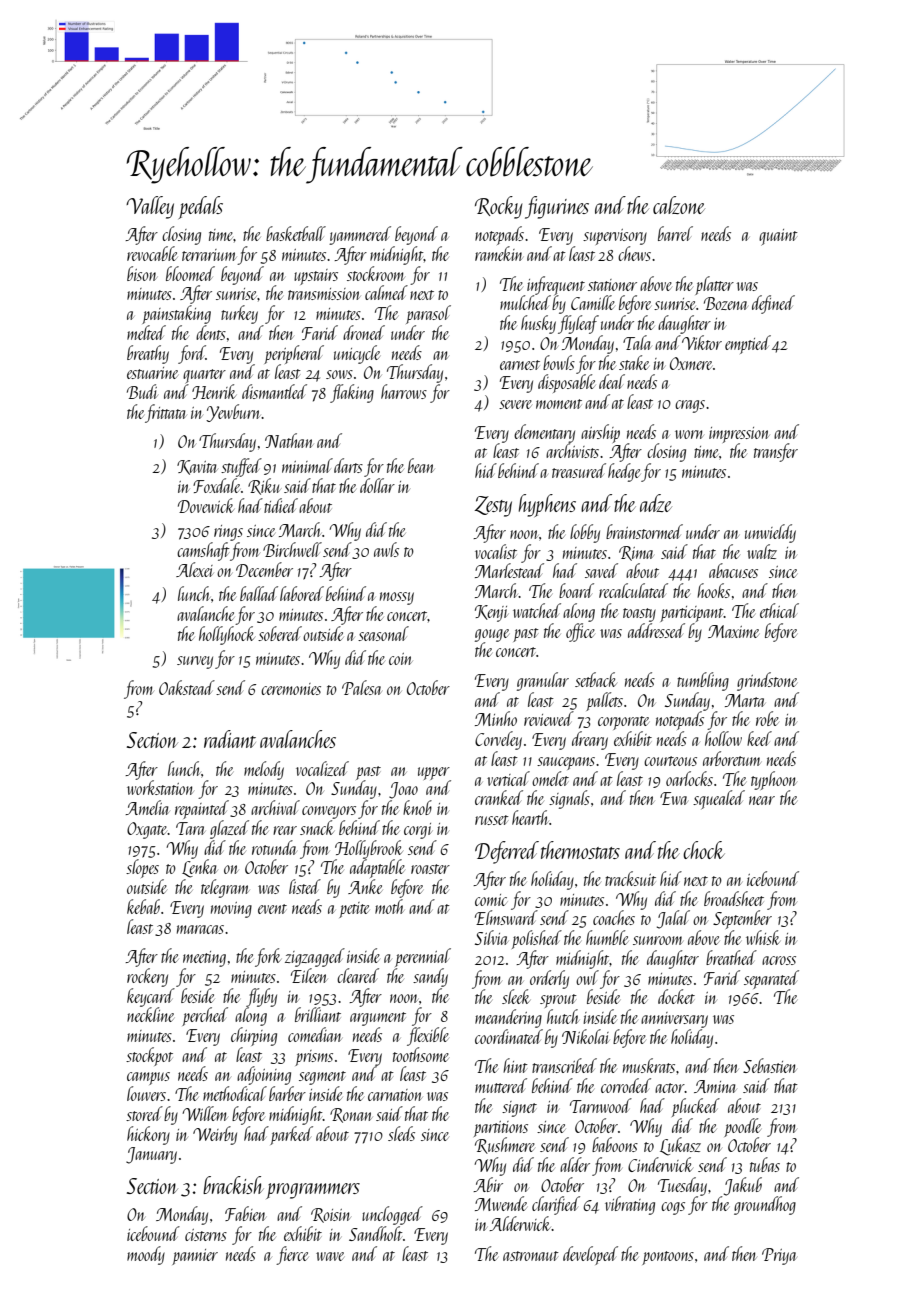 The image size is (924, 1314). What do you see at coordinates (778, 237) in the page?
I see `quaint` at bounding box center [778, 237].
